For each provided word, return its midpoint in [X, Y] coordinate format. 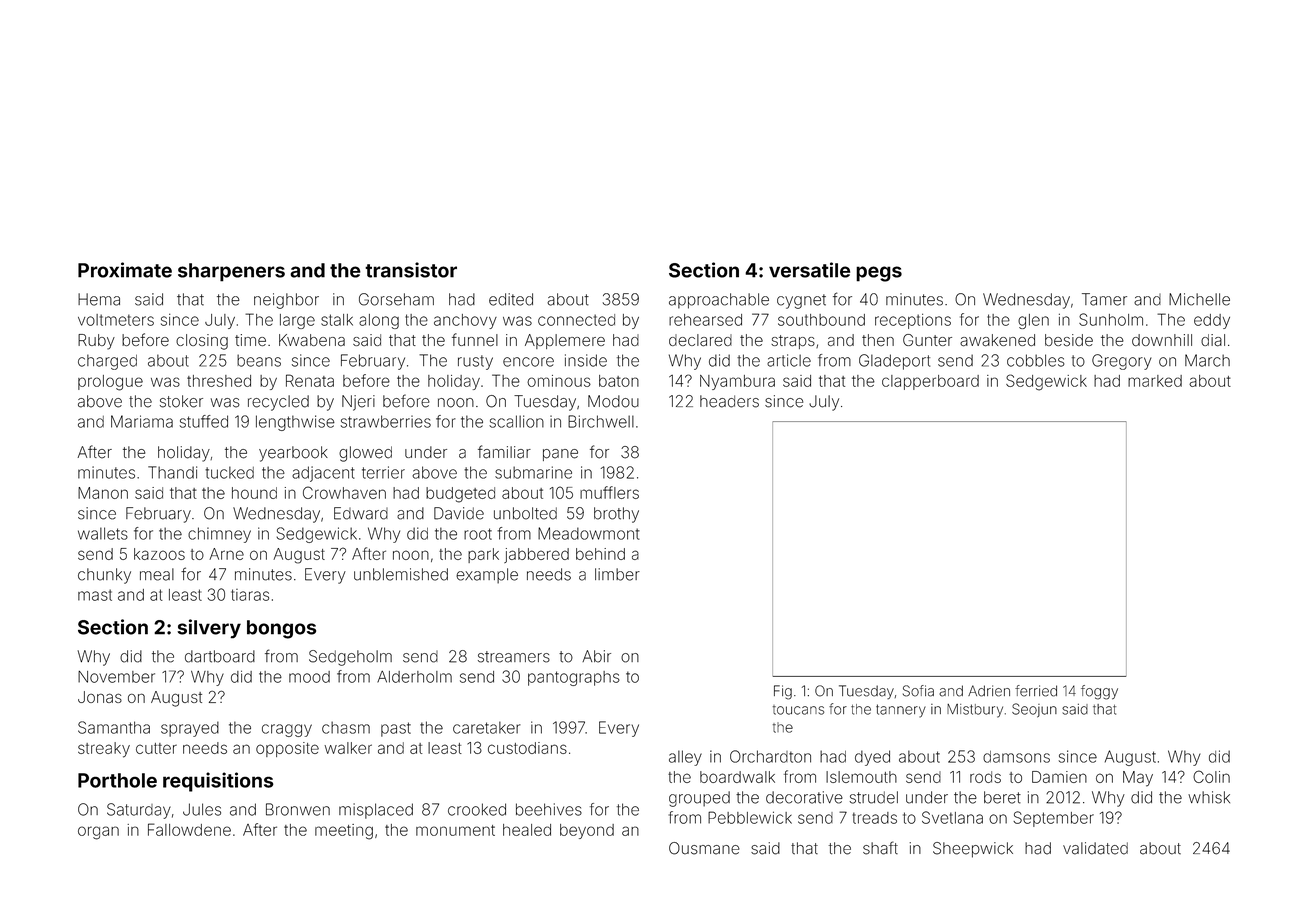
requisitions [218, 782]
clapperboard [930, 382]
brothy [616, 515]
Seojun [1034, 710]
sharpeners [231, 272]
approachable [719, 301]
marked [1155, 381]
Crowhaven [344, 492]
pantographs [574, 678]
